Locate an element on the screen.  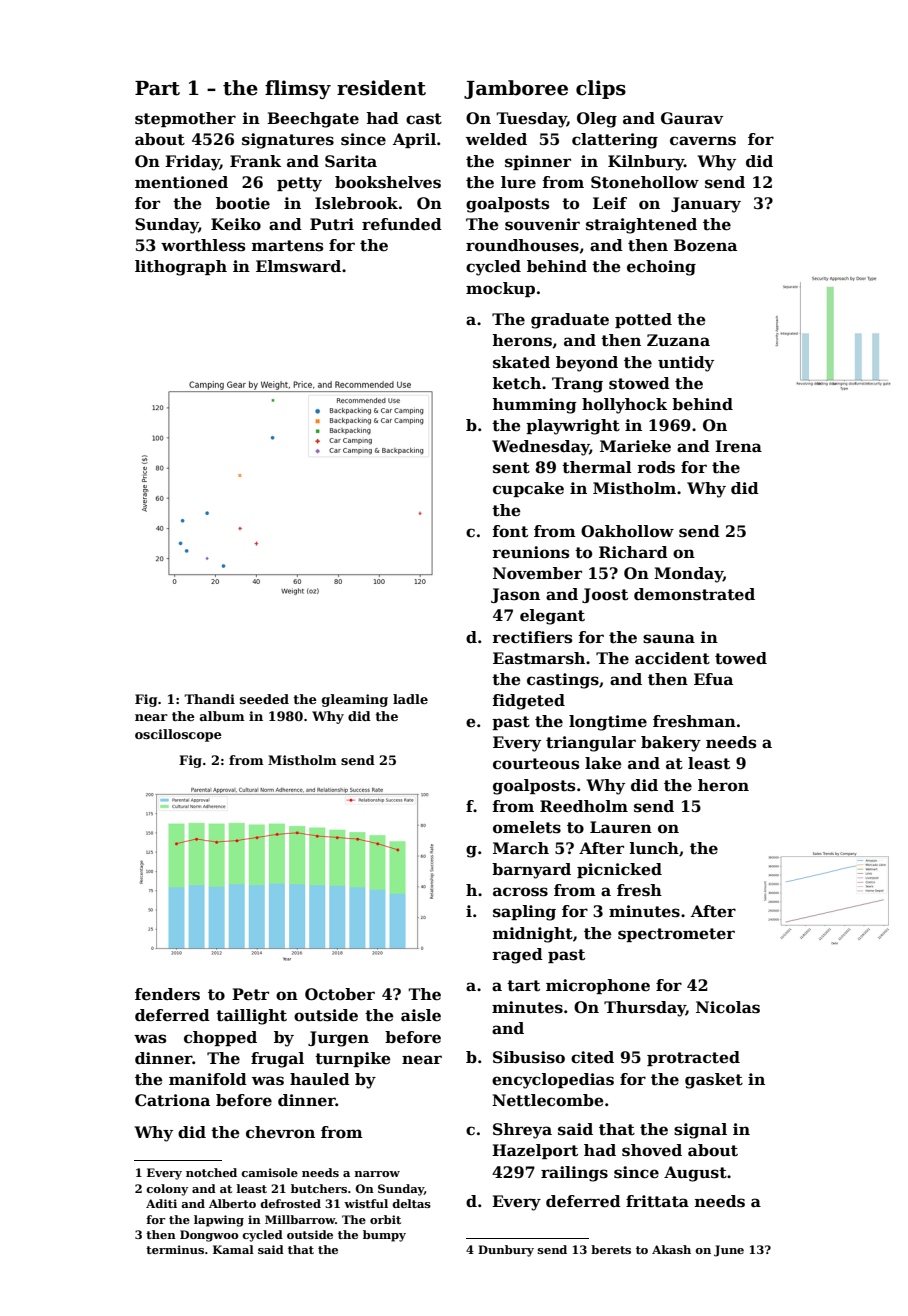
Petr is located at coordinates (250, 994).
